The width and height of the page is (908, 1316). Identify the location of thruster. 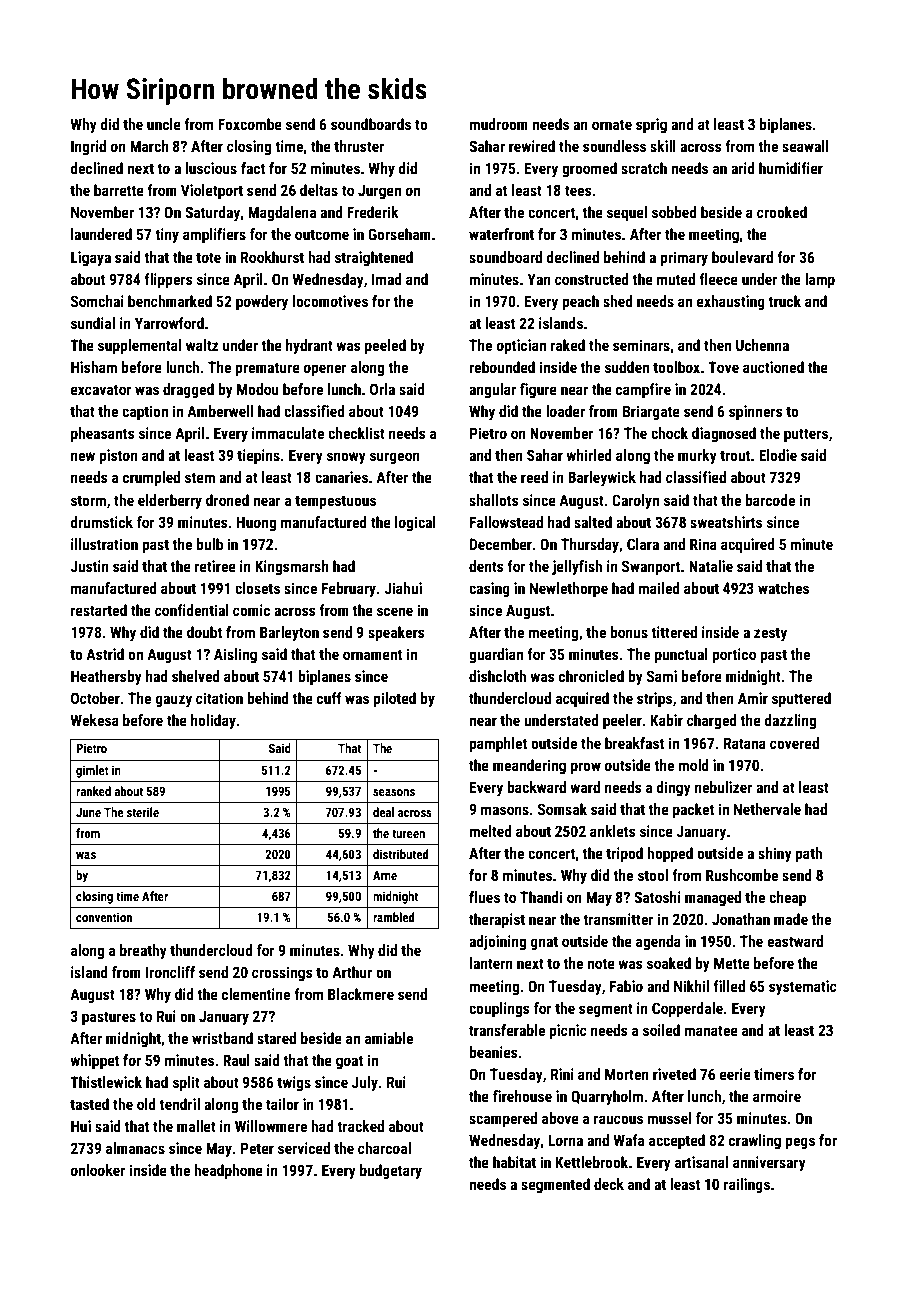
(359, 146).
